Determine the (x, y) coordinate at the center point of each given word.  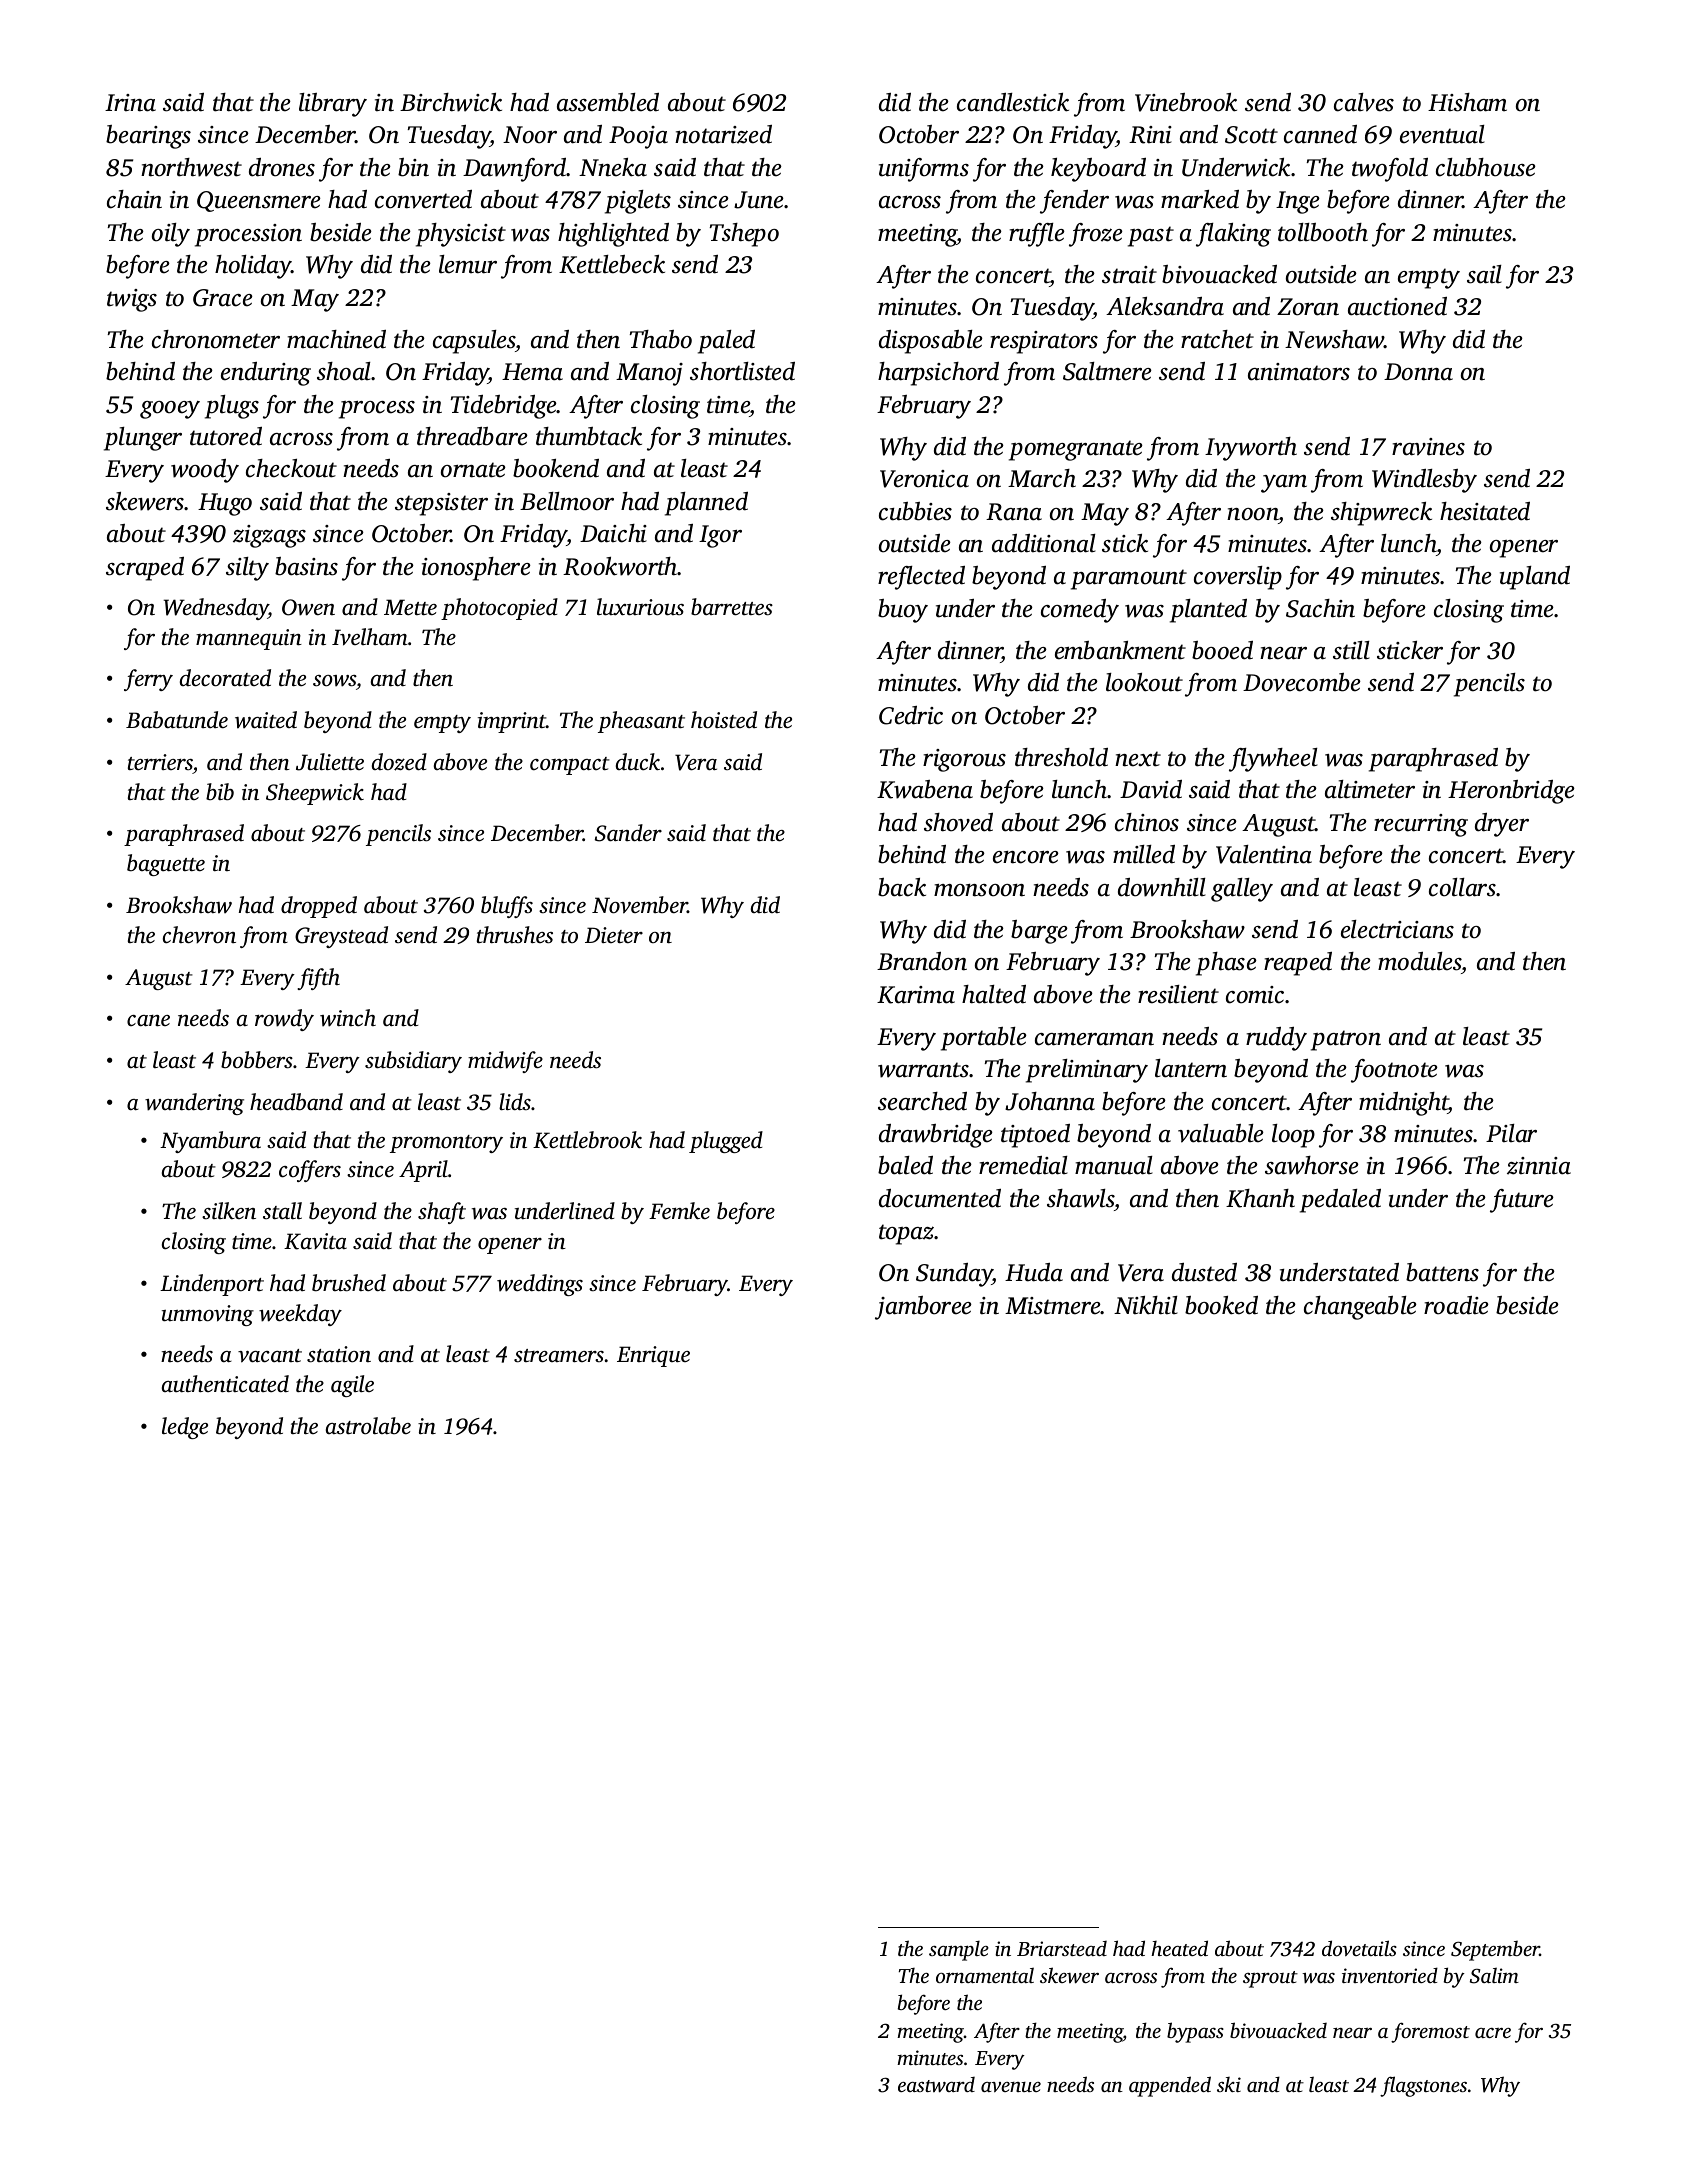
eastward (936, 2085)
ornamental (985, 1975)
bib (220, 792)
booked (1221, 1305)
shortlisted (742, 371)
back (902, 887)
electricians (1397, 929)
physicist (461, 235)
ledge (185, 1428)
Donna (1418, 372)
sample (959, 1951)
